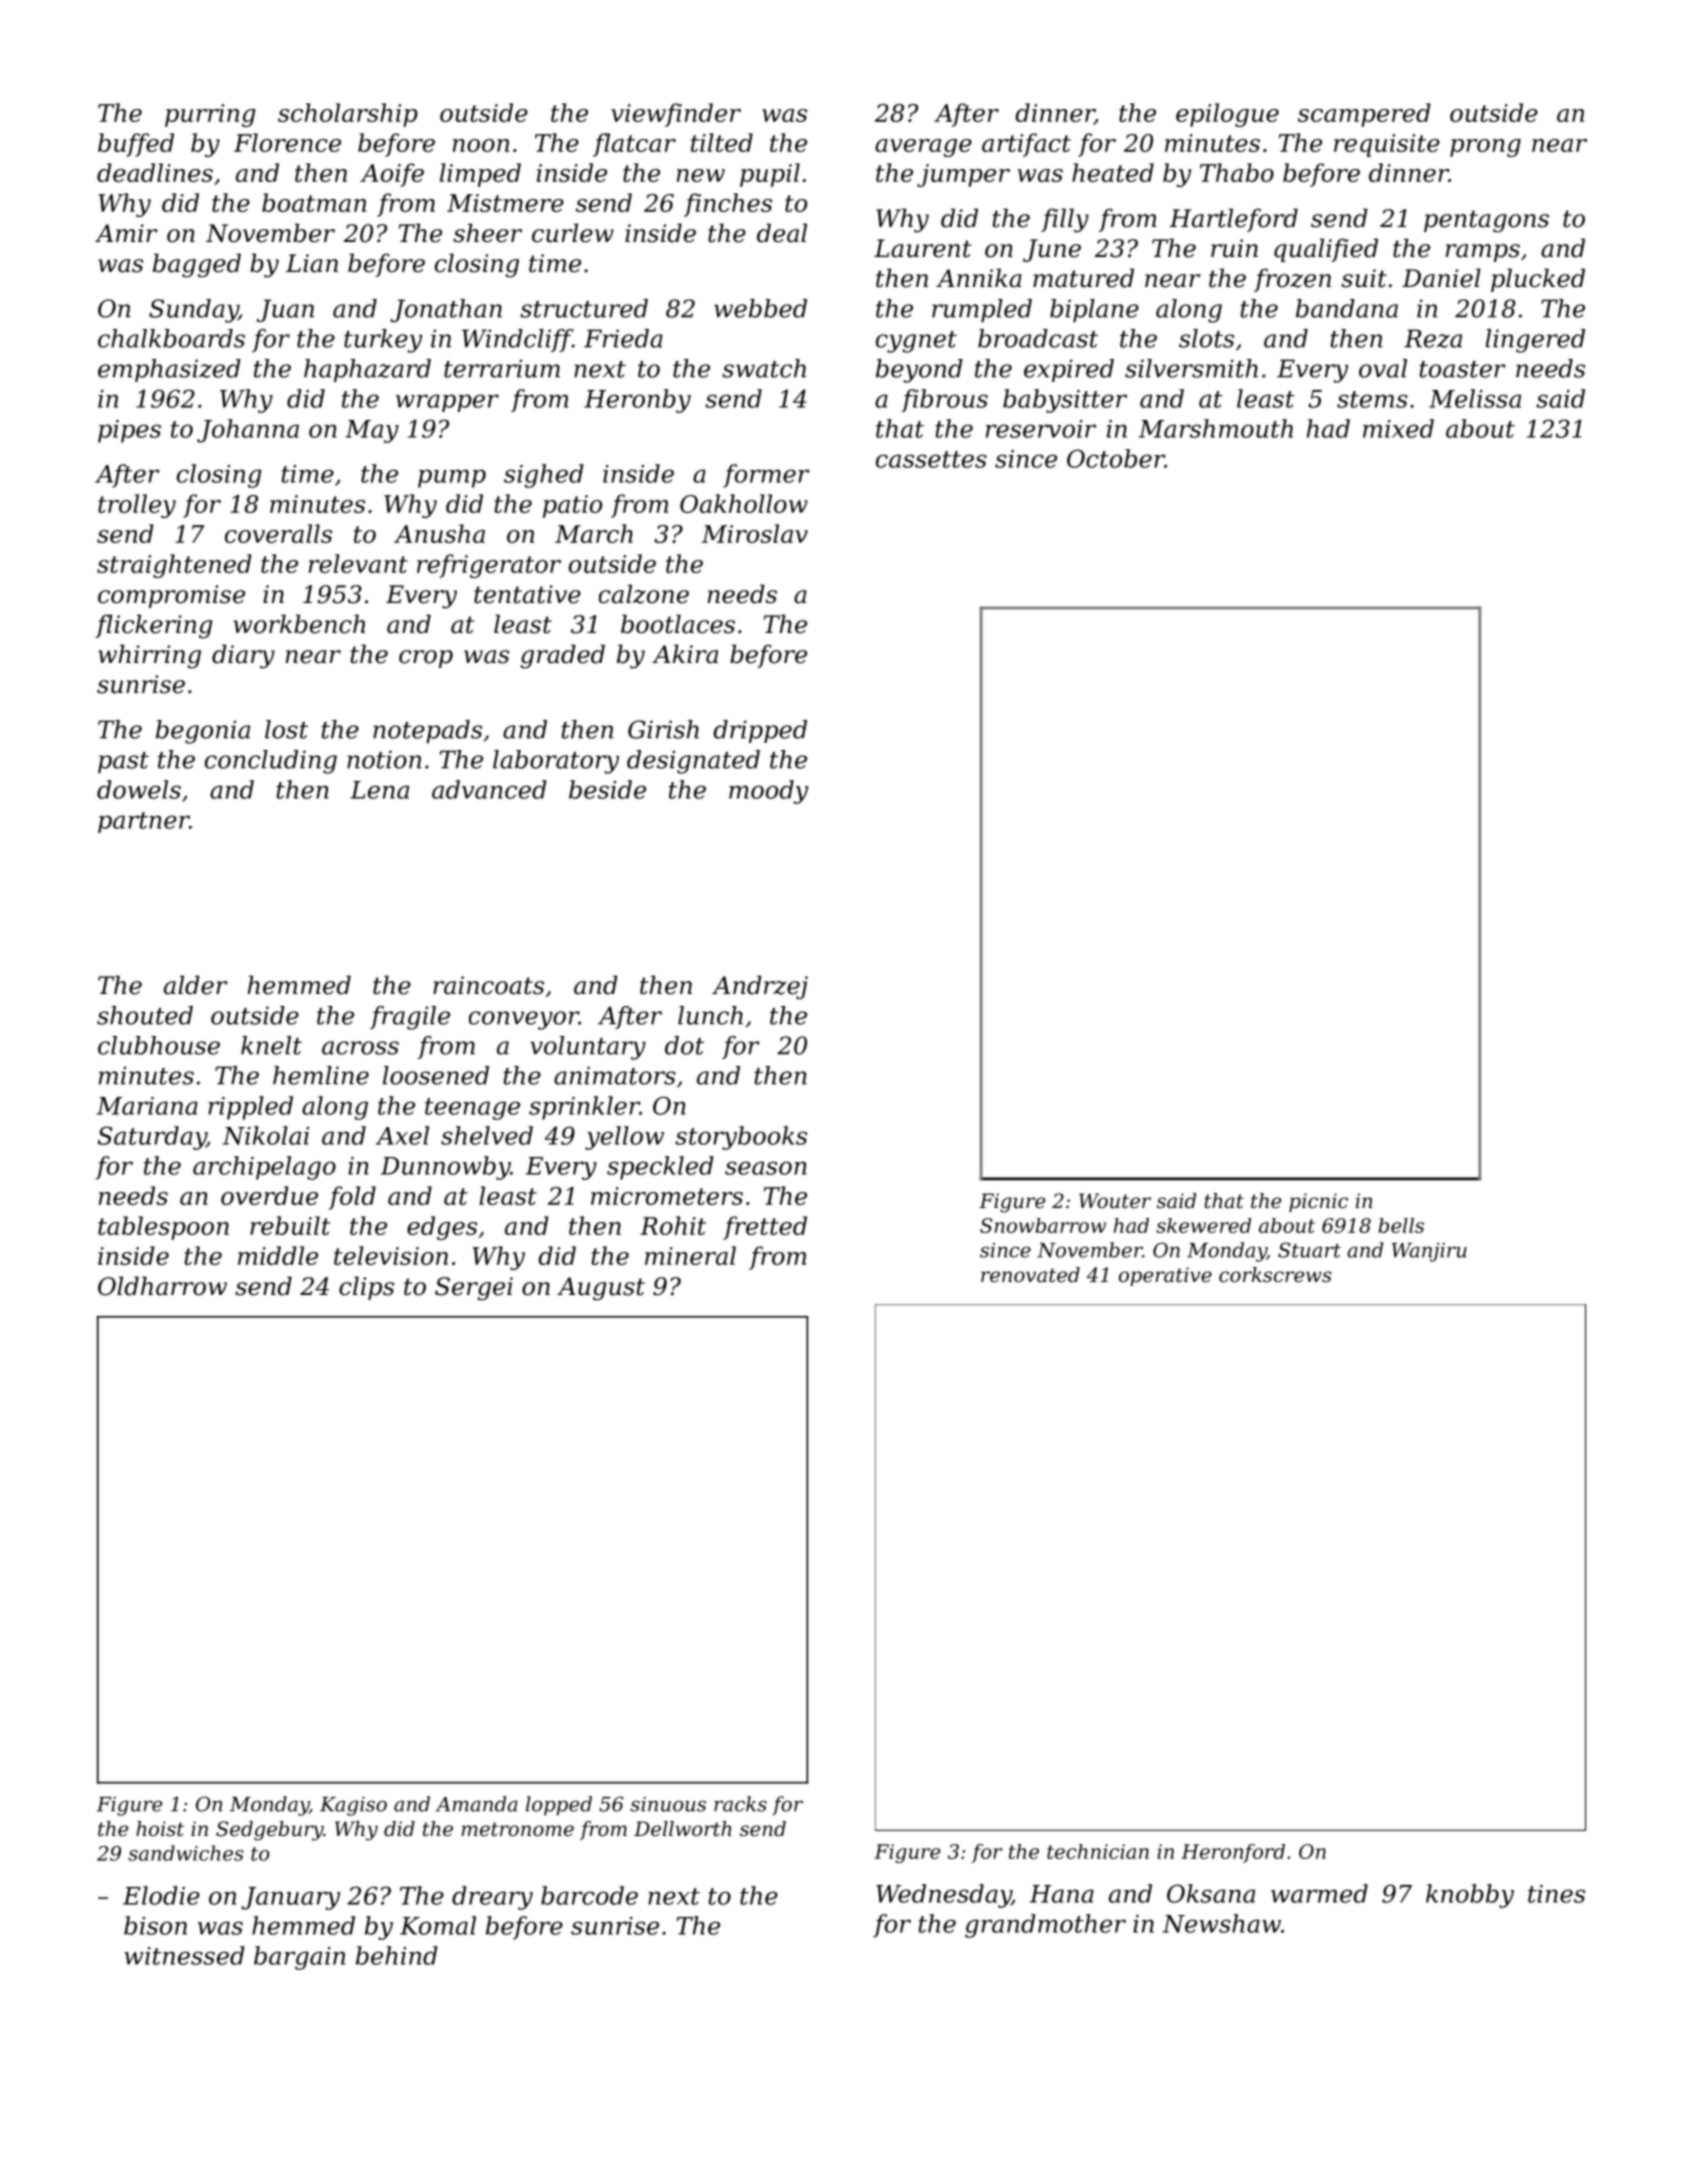  I want to click on Wouter, so click(1115, 1201).
